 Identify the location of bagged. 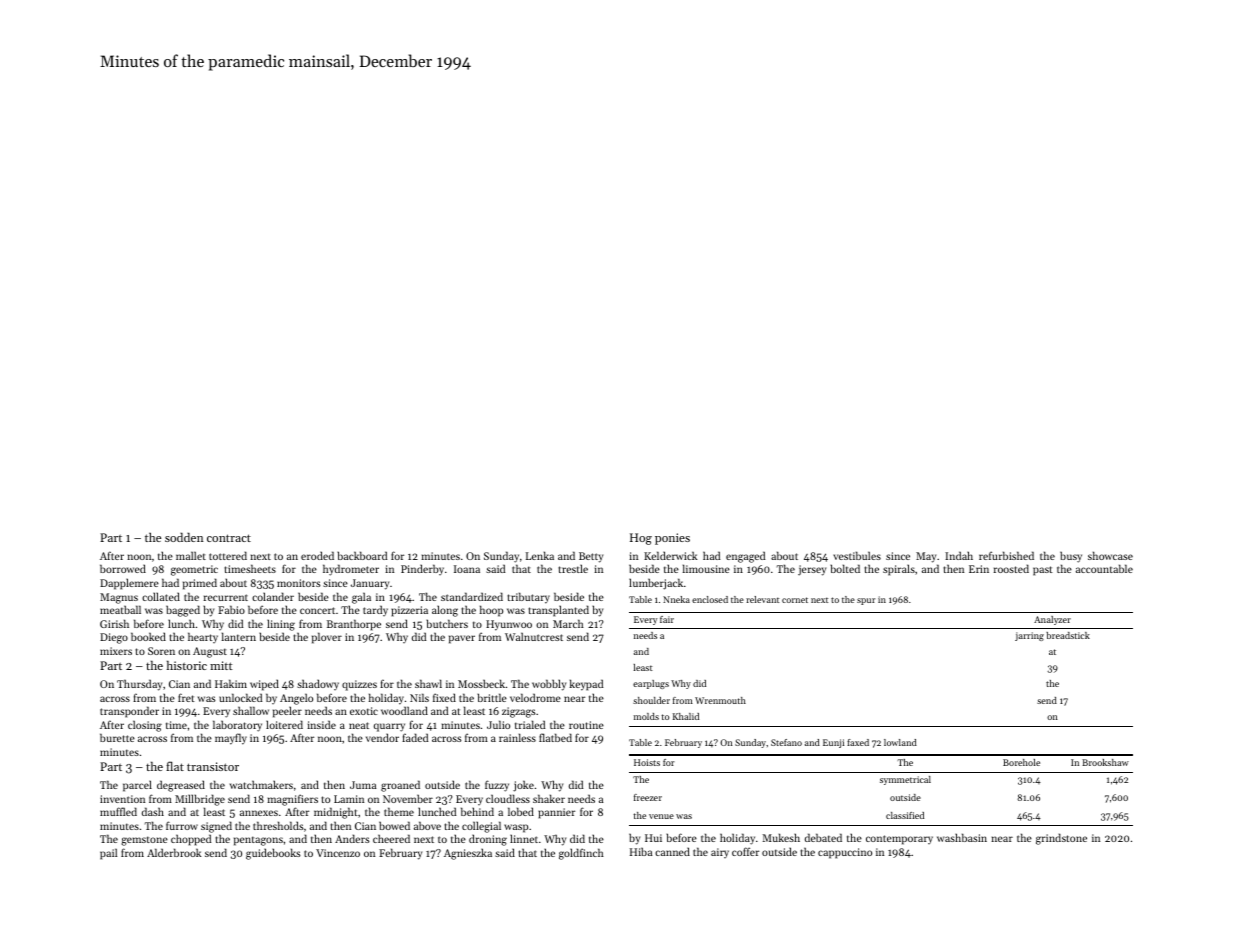
(183, 611).
